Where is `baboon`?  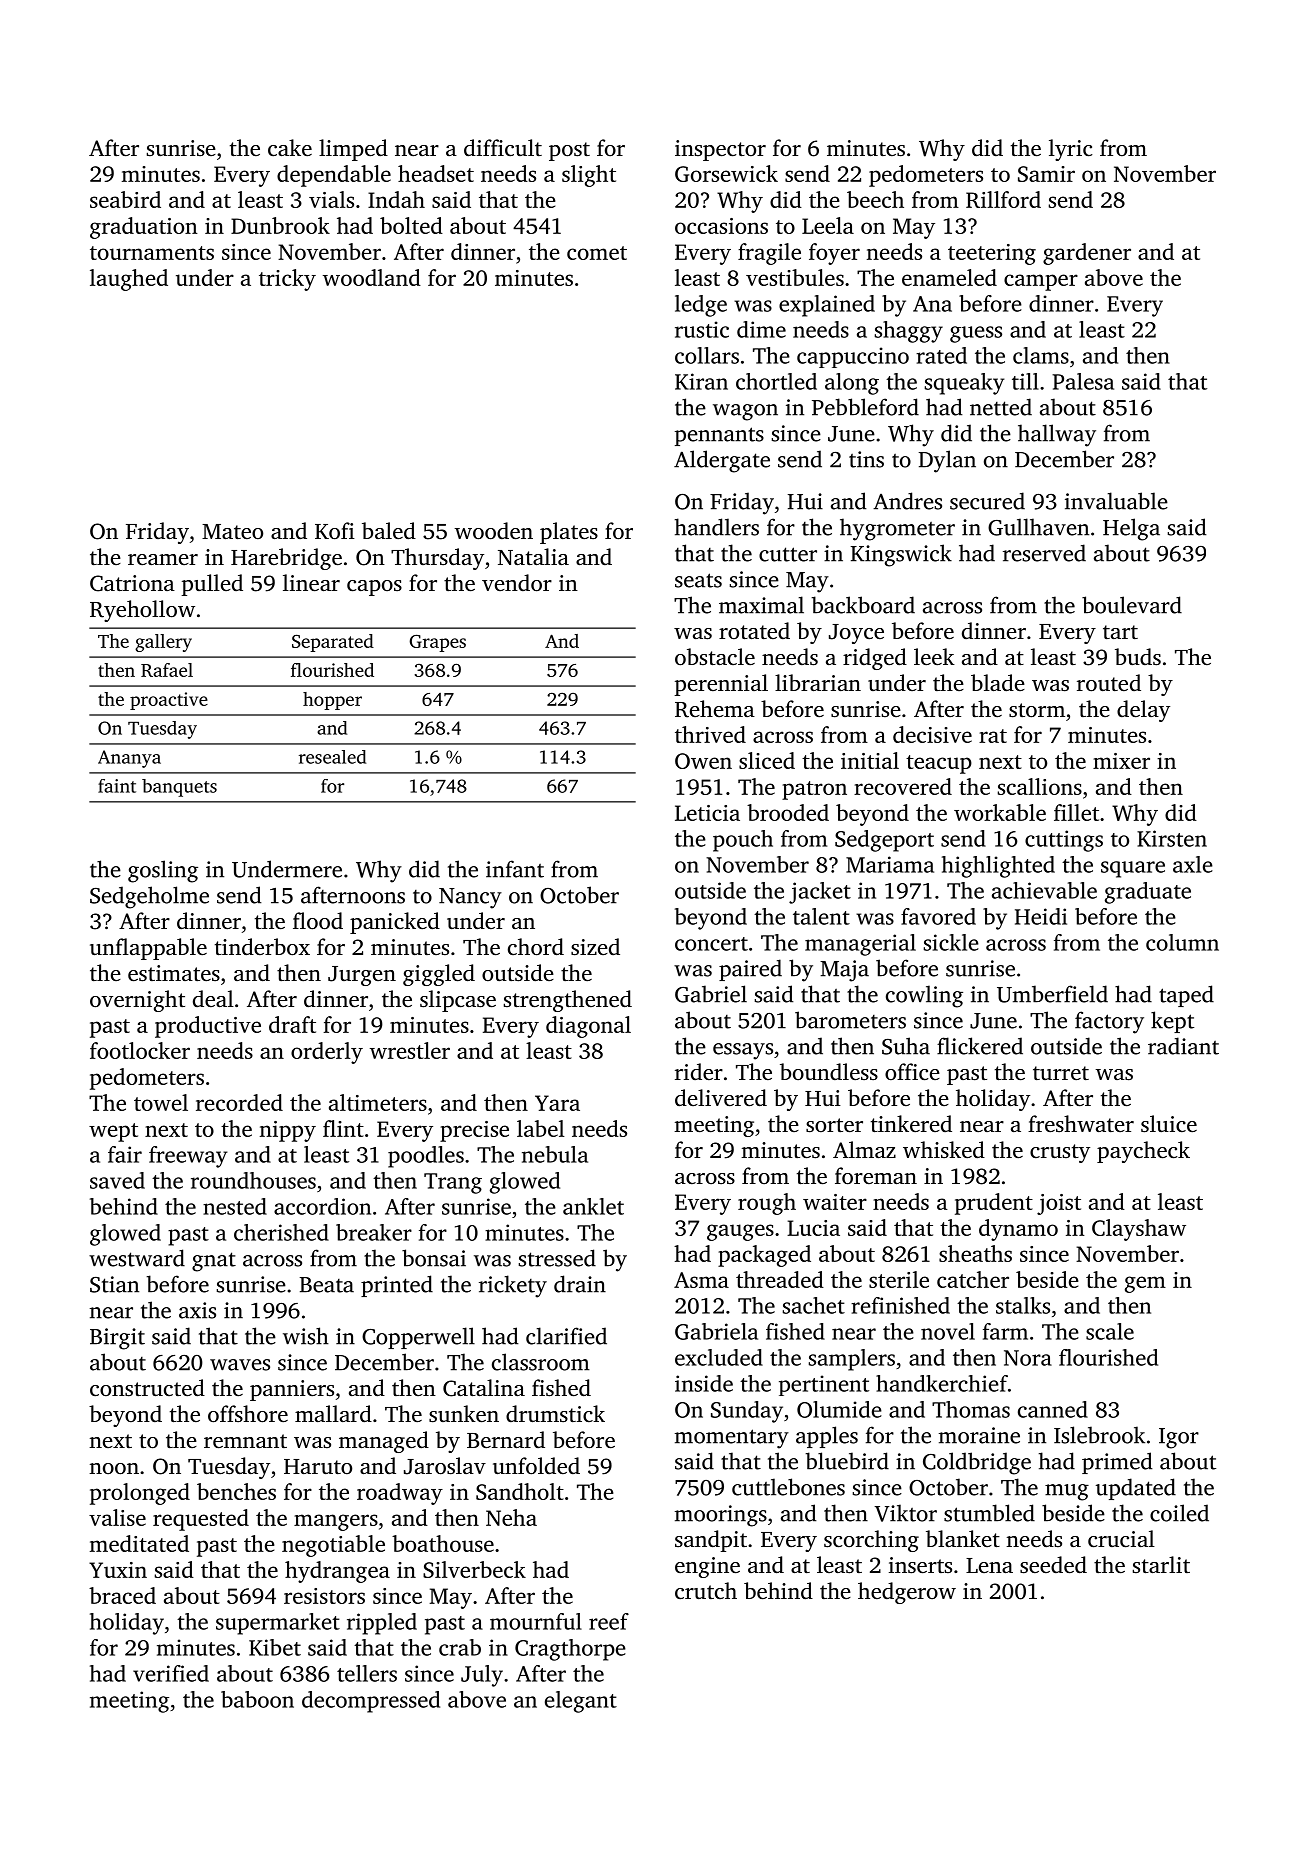 baboon is located at coordinates (257, 1699).
